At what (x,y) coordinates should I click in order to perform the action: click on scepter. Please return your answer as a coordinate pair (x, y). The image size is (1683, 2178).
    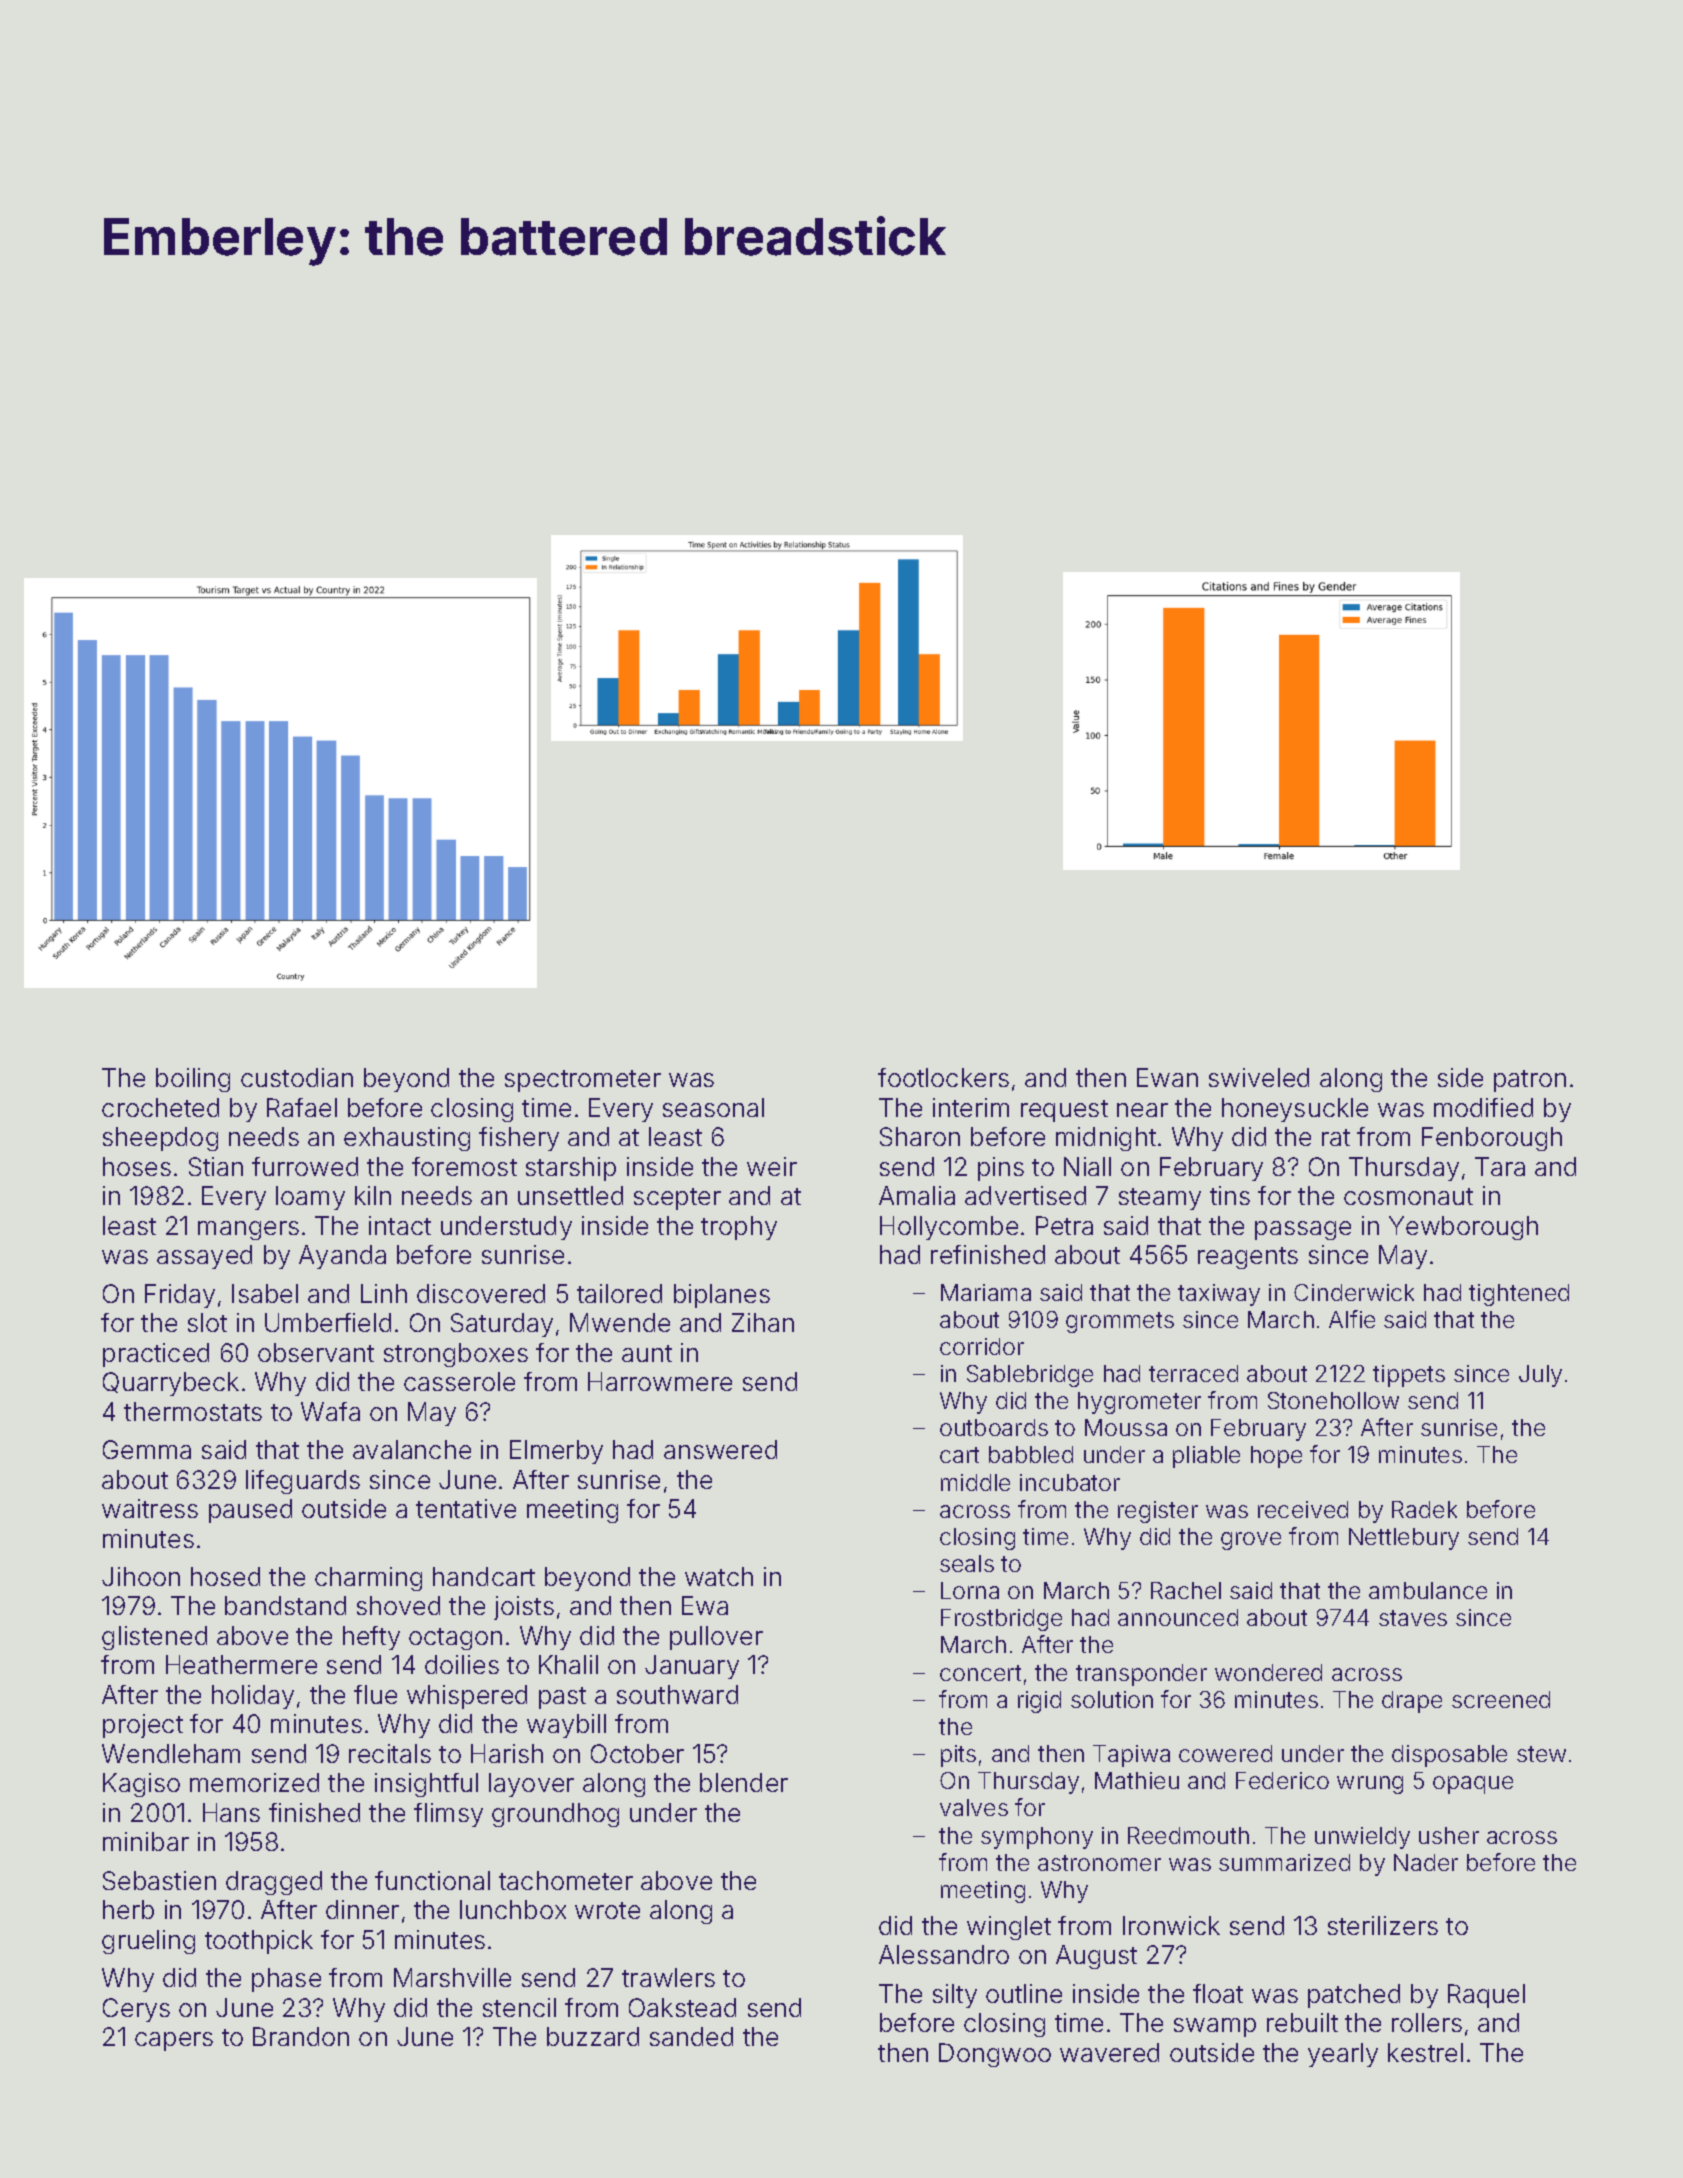
    Looking at the image, I should click on (677, 1199).
